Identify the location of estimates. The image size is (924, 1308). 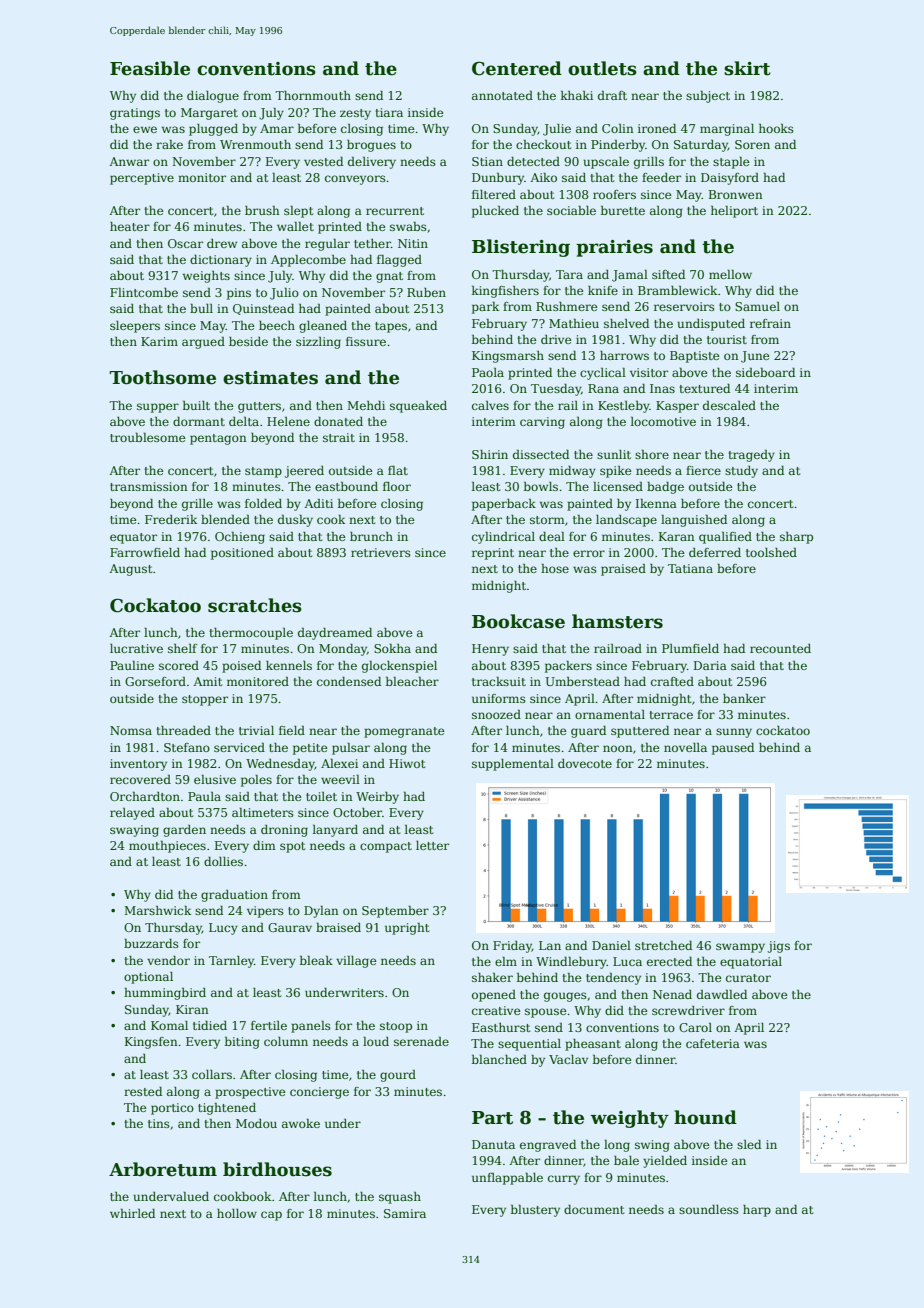
(270, 378).
